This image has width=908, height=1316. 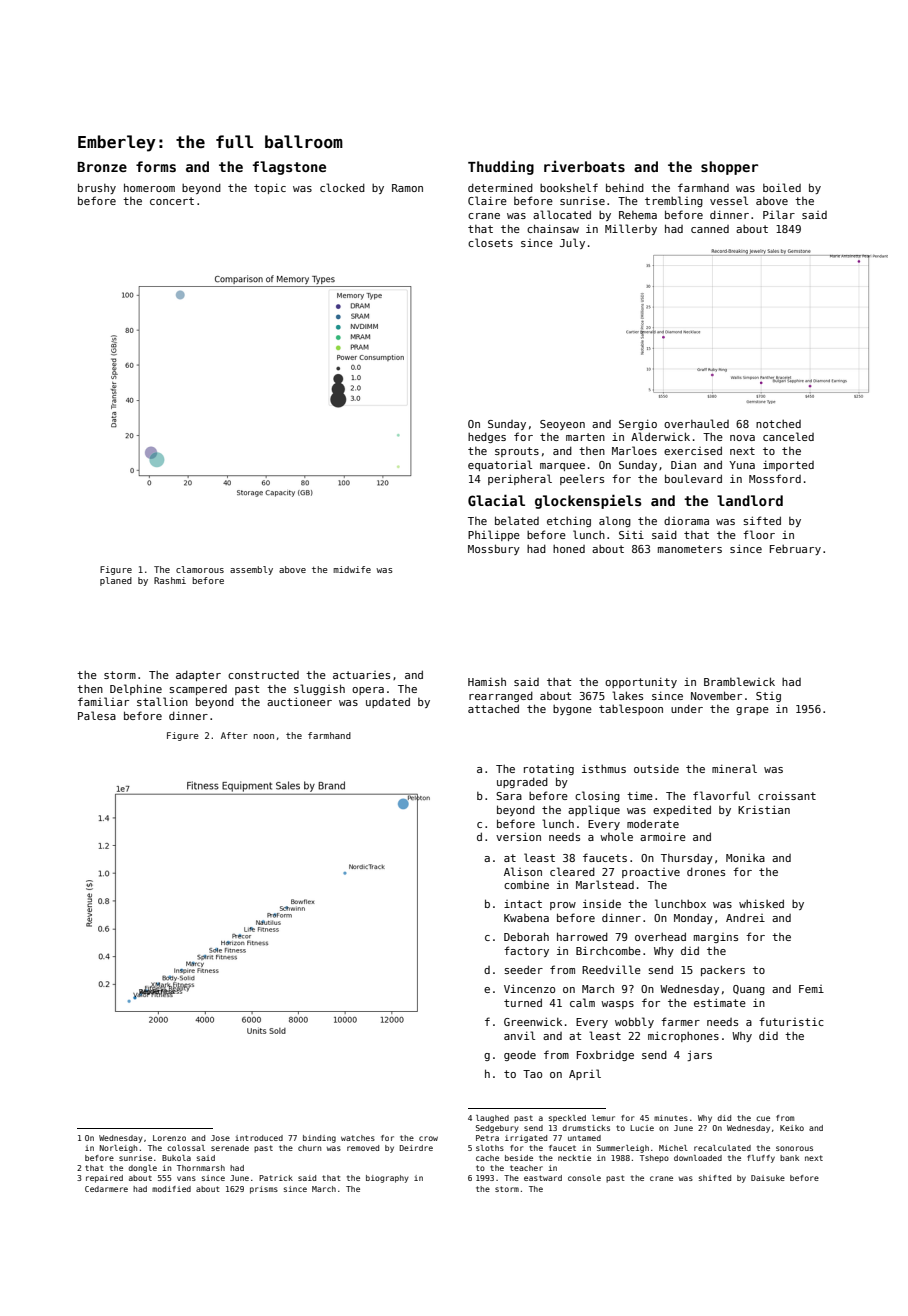 I want to click on After, so click(x=234, y=735).
